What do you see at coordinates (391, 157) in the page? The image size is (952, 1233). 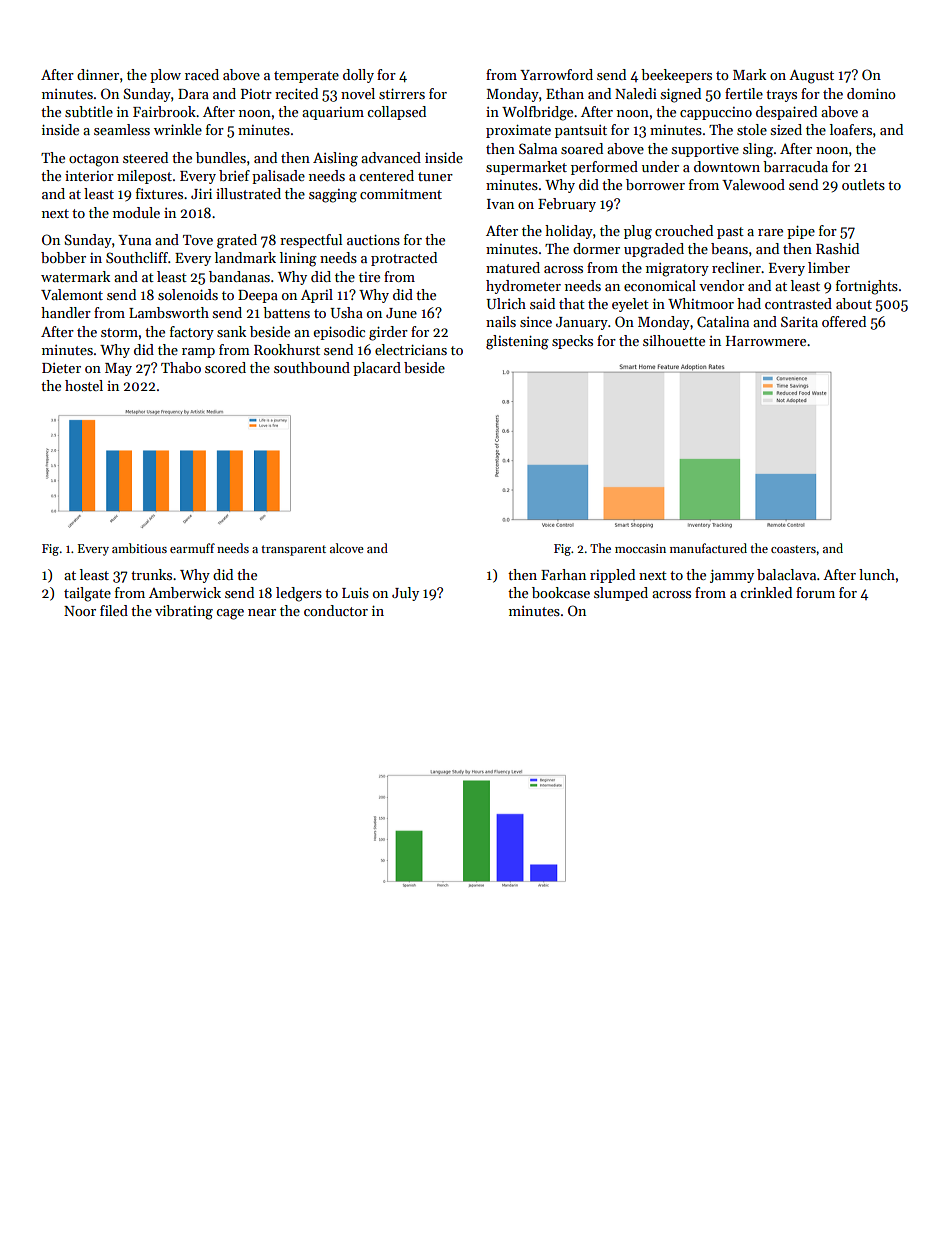 I see `advanced` at bounding box center [391, 157].
